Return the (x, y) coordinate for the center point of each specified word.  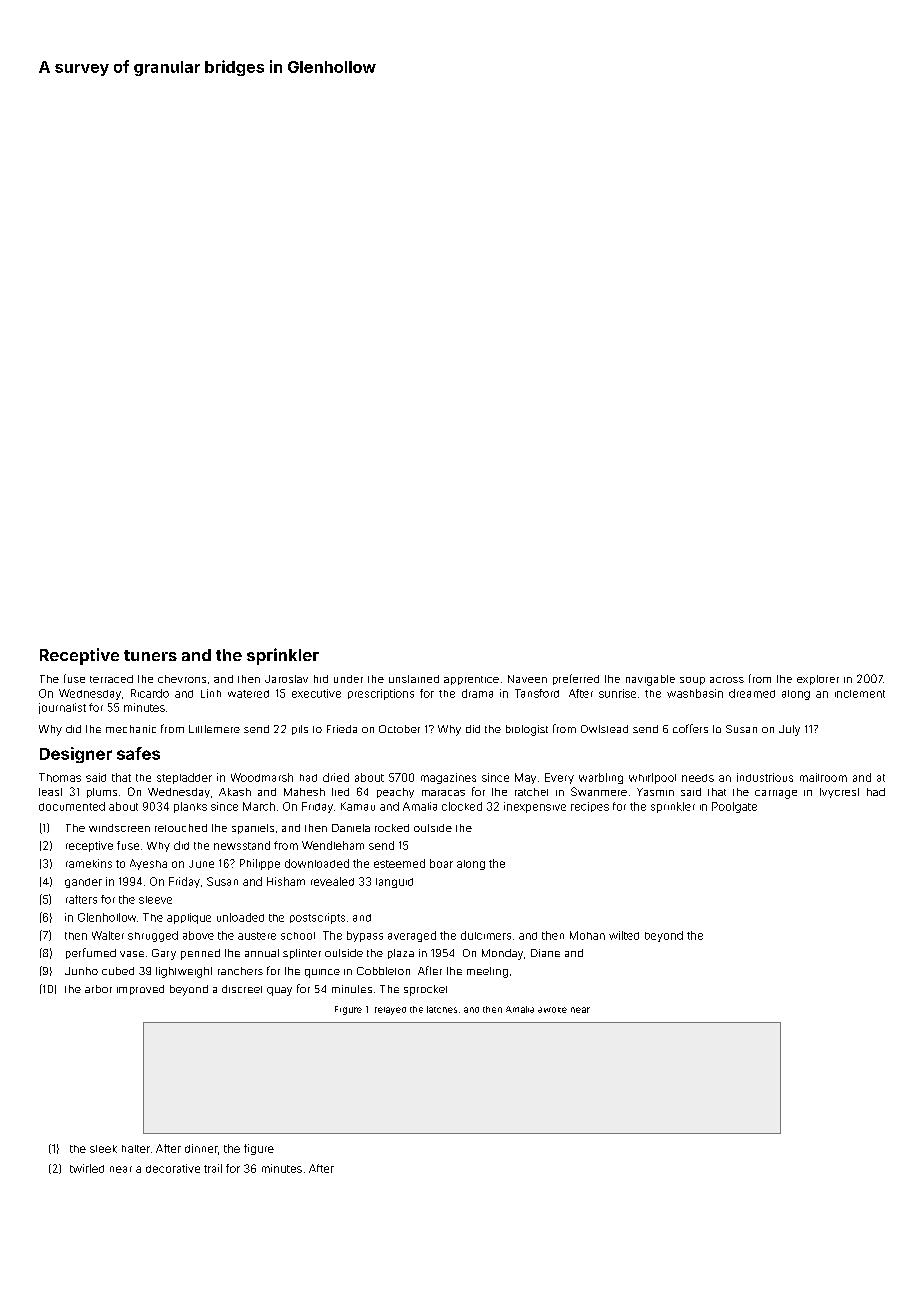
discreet (242, 989)
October (399, 729)
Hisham (286, 881)
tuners (150, 655)
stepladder (184, 778)
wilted (624, 935)
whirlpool (652, 778)
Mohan (587, 935)
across (727, 680)
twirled (87, 1168)
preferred (576, 679)
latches (442, 1009)
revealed (332, 881)
